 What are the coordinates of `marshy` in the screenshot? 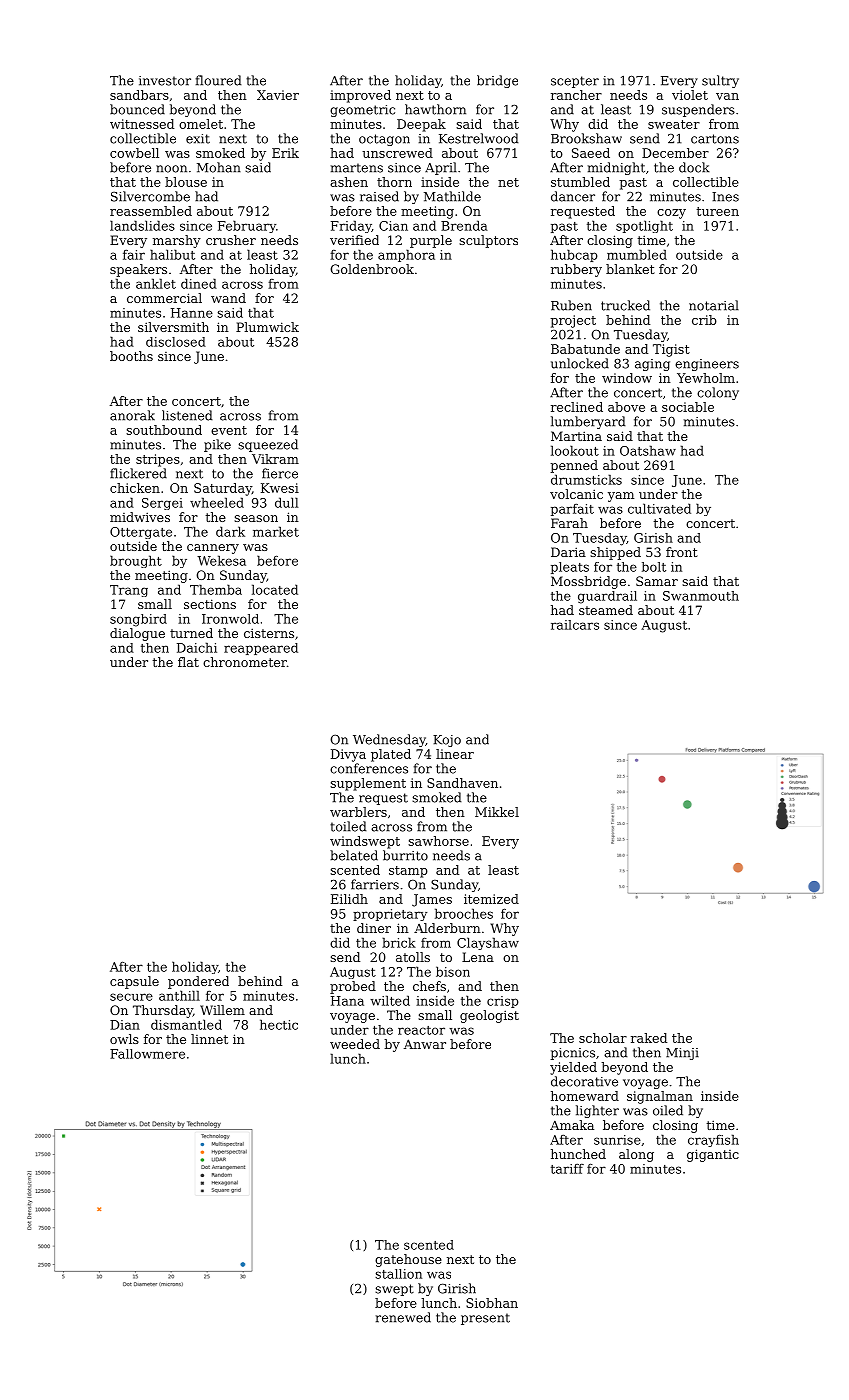 It's located at (177, 241).
